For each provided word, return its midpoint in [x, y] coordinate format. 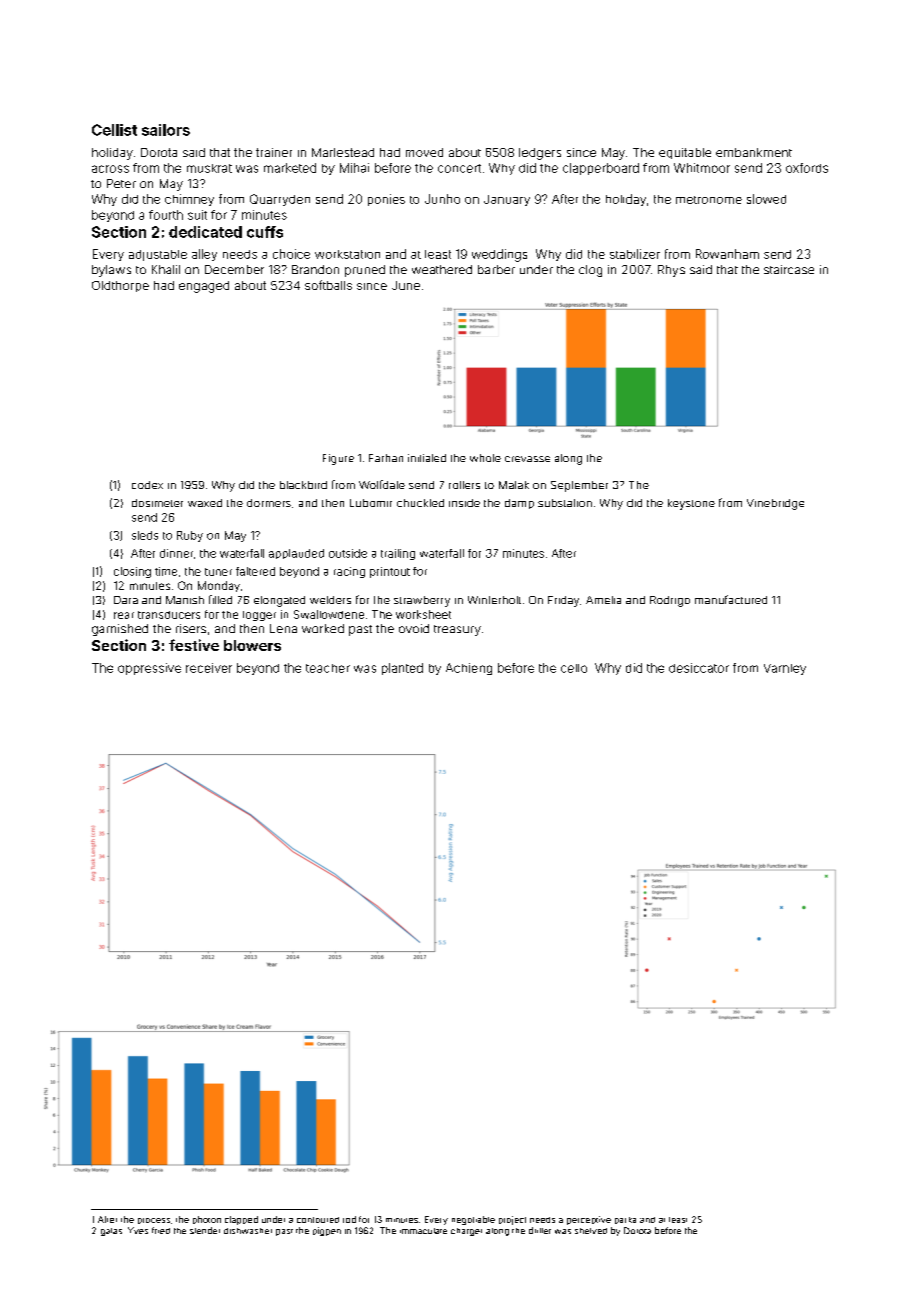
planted [402, 669]
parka [625, 1220]
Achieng [469, 669]
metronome [709, 200]
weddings [499, 255]
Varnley [785, 669]
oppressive [149, 669]
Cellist [114, 130]
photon [207, 1220]
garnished [120, 630]
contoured [318, 1220]
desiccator [699, 668]
